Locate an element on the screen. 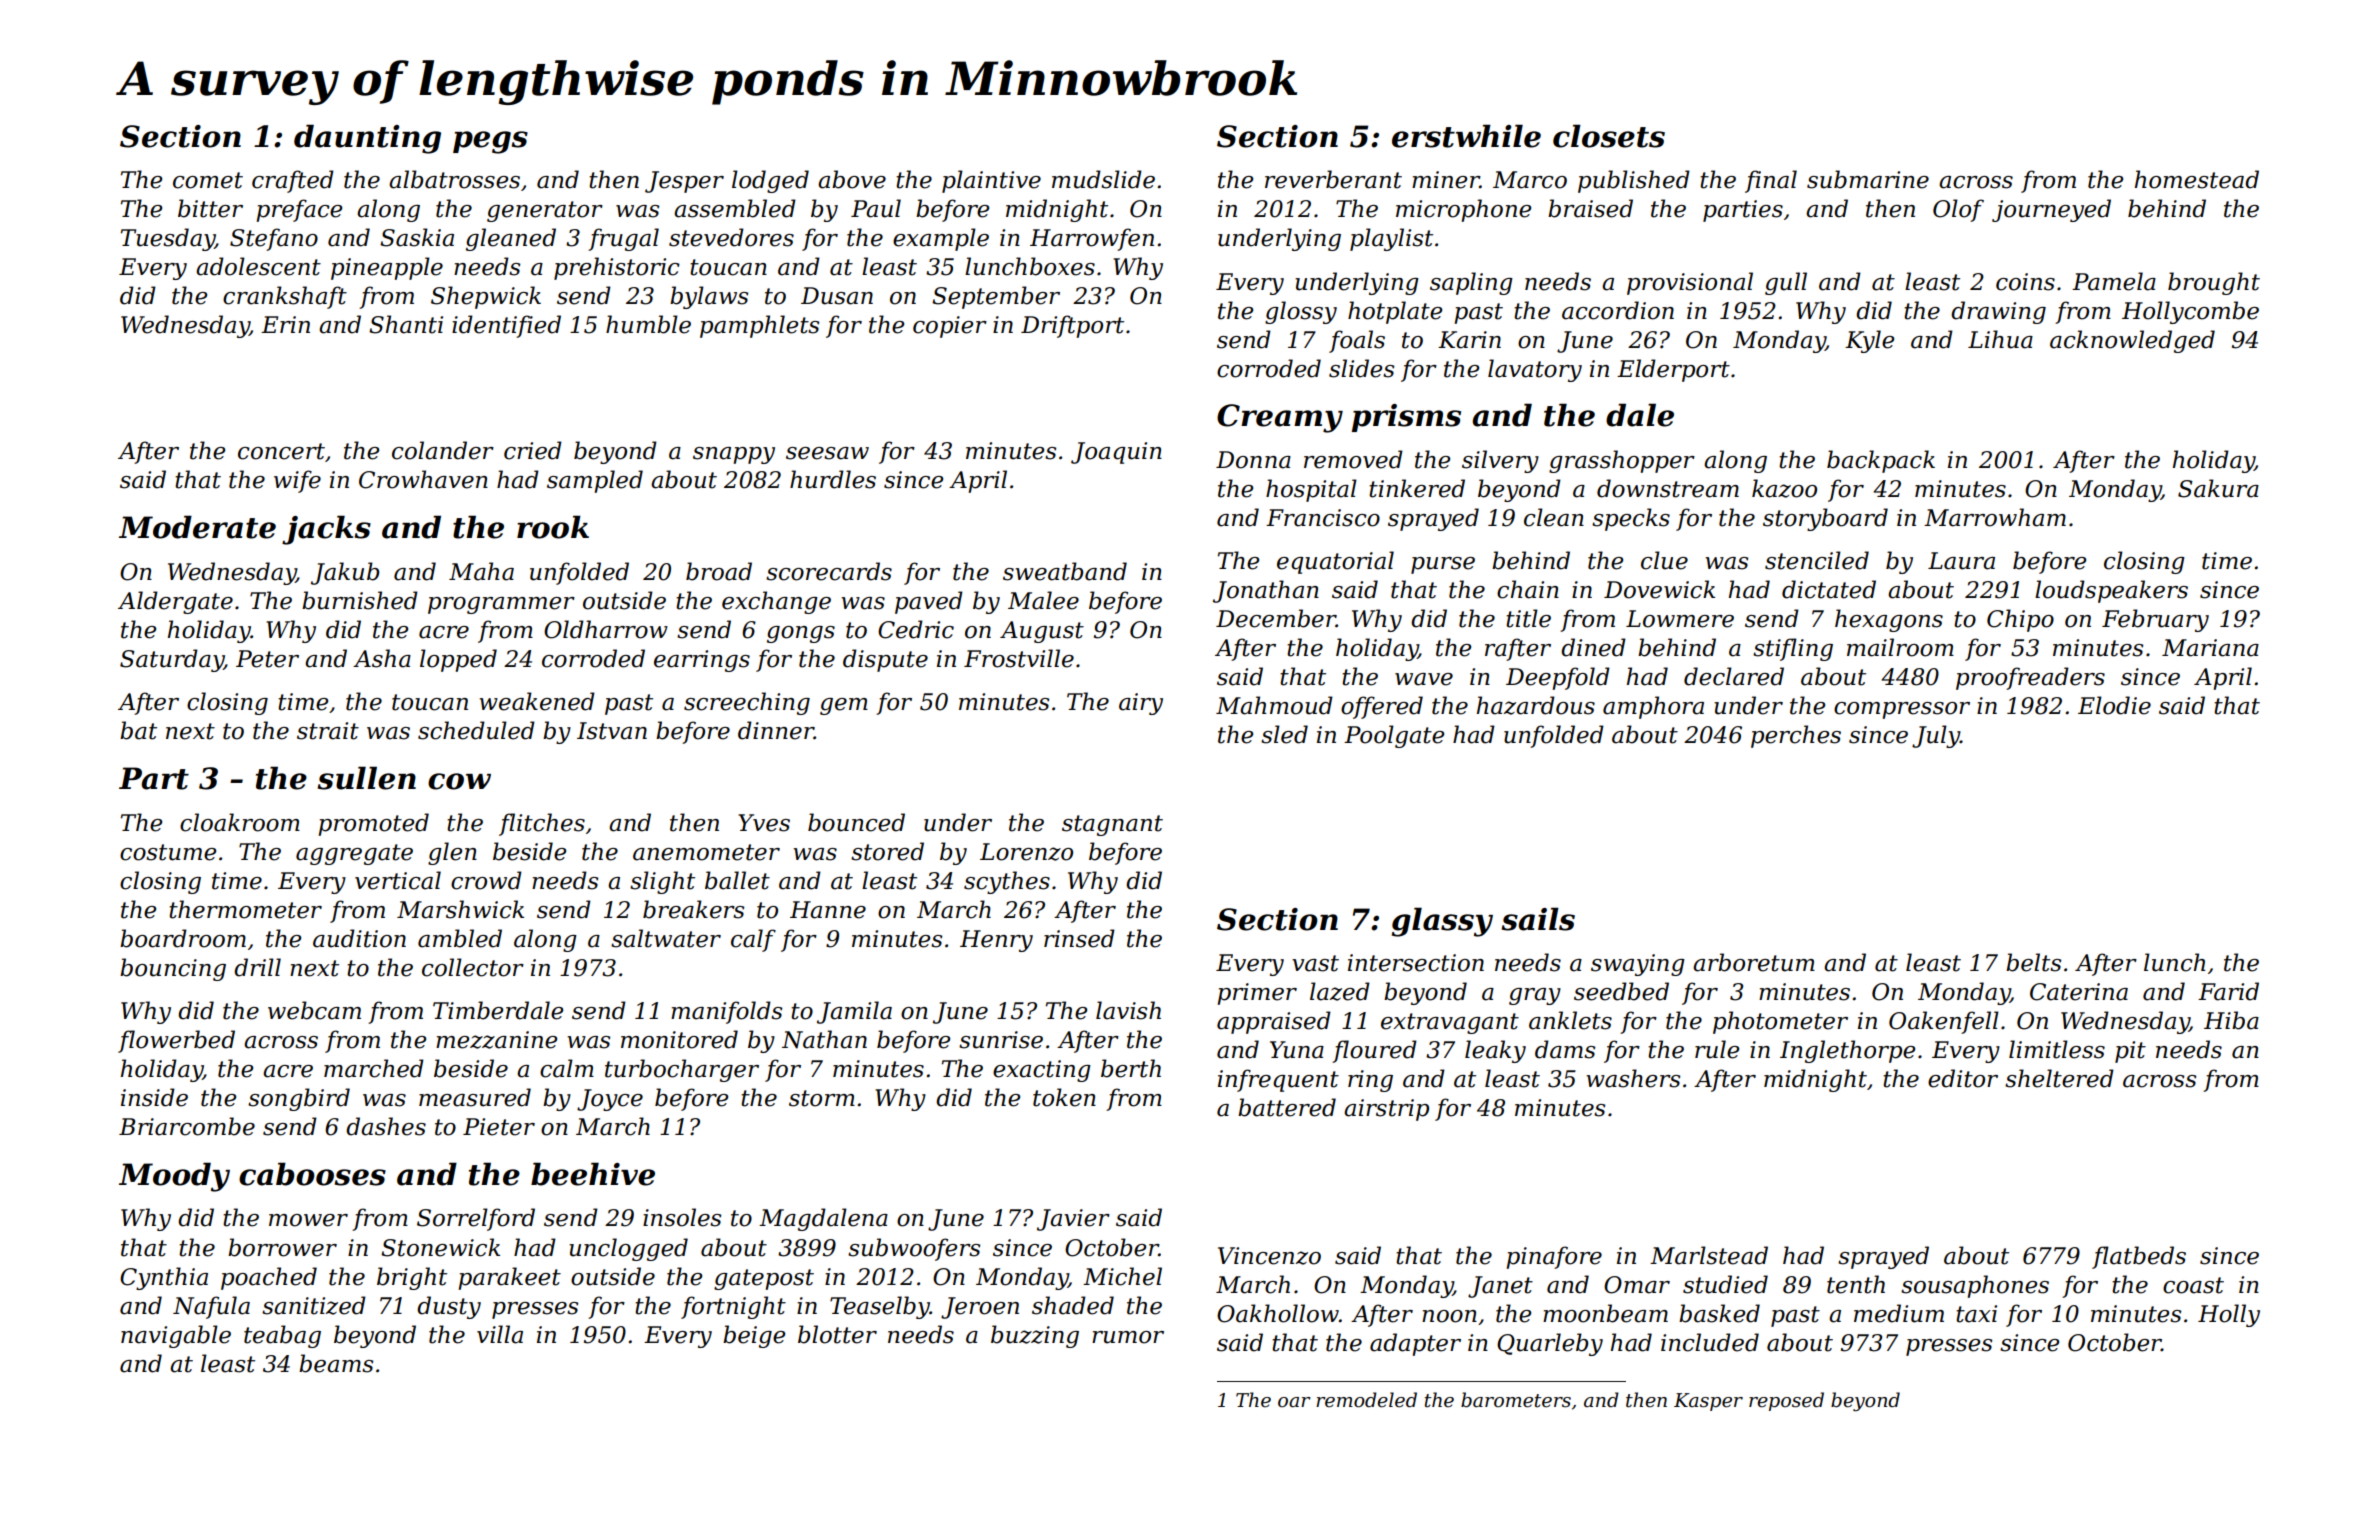 The width and height of the screenshot is (2380, 1540). braised is located at coordinates (1590, 208).
